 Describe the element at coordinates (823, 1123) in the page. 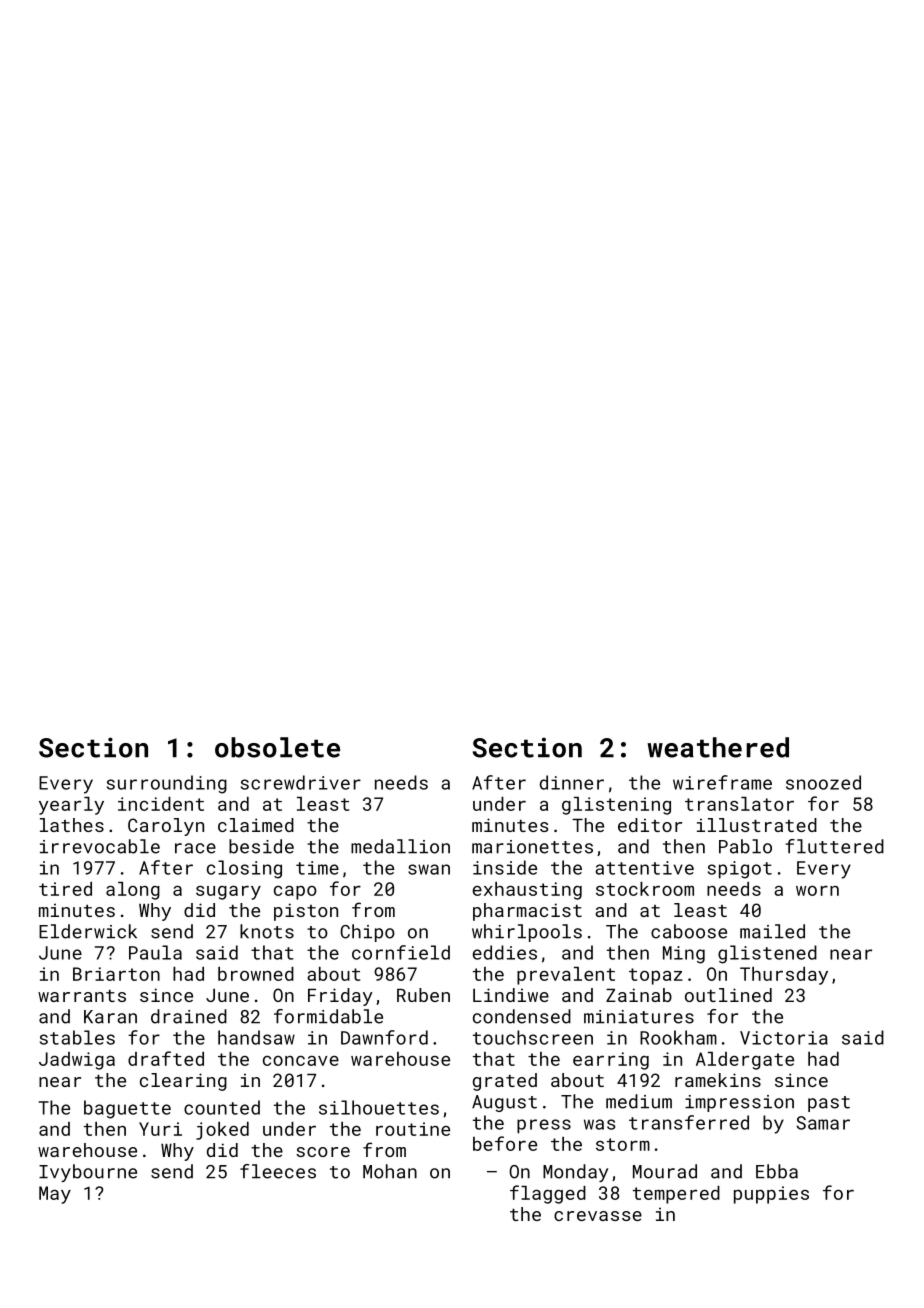

I see `Samar` at that location.
